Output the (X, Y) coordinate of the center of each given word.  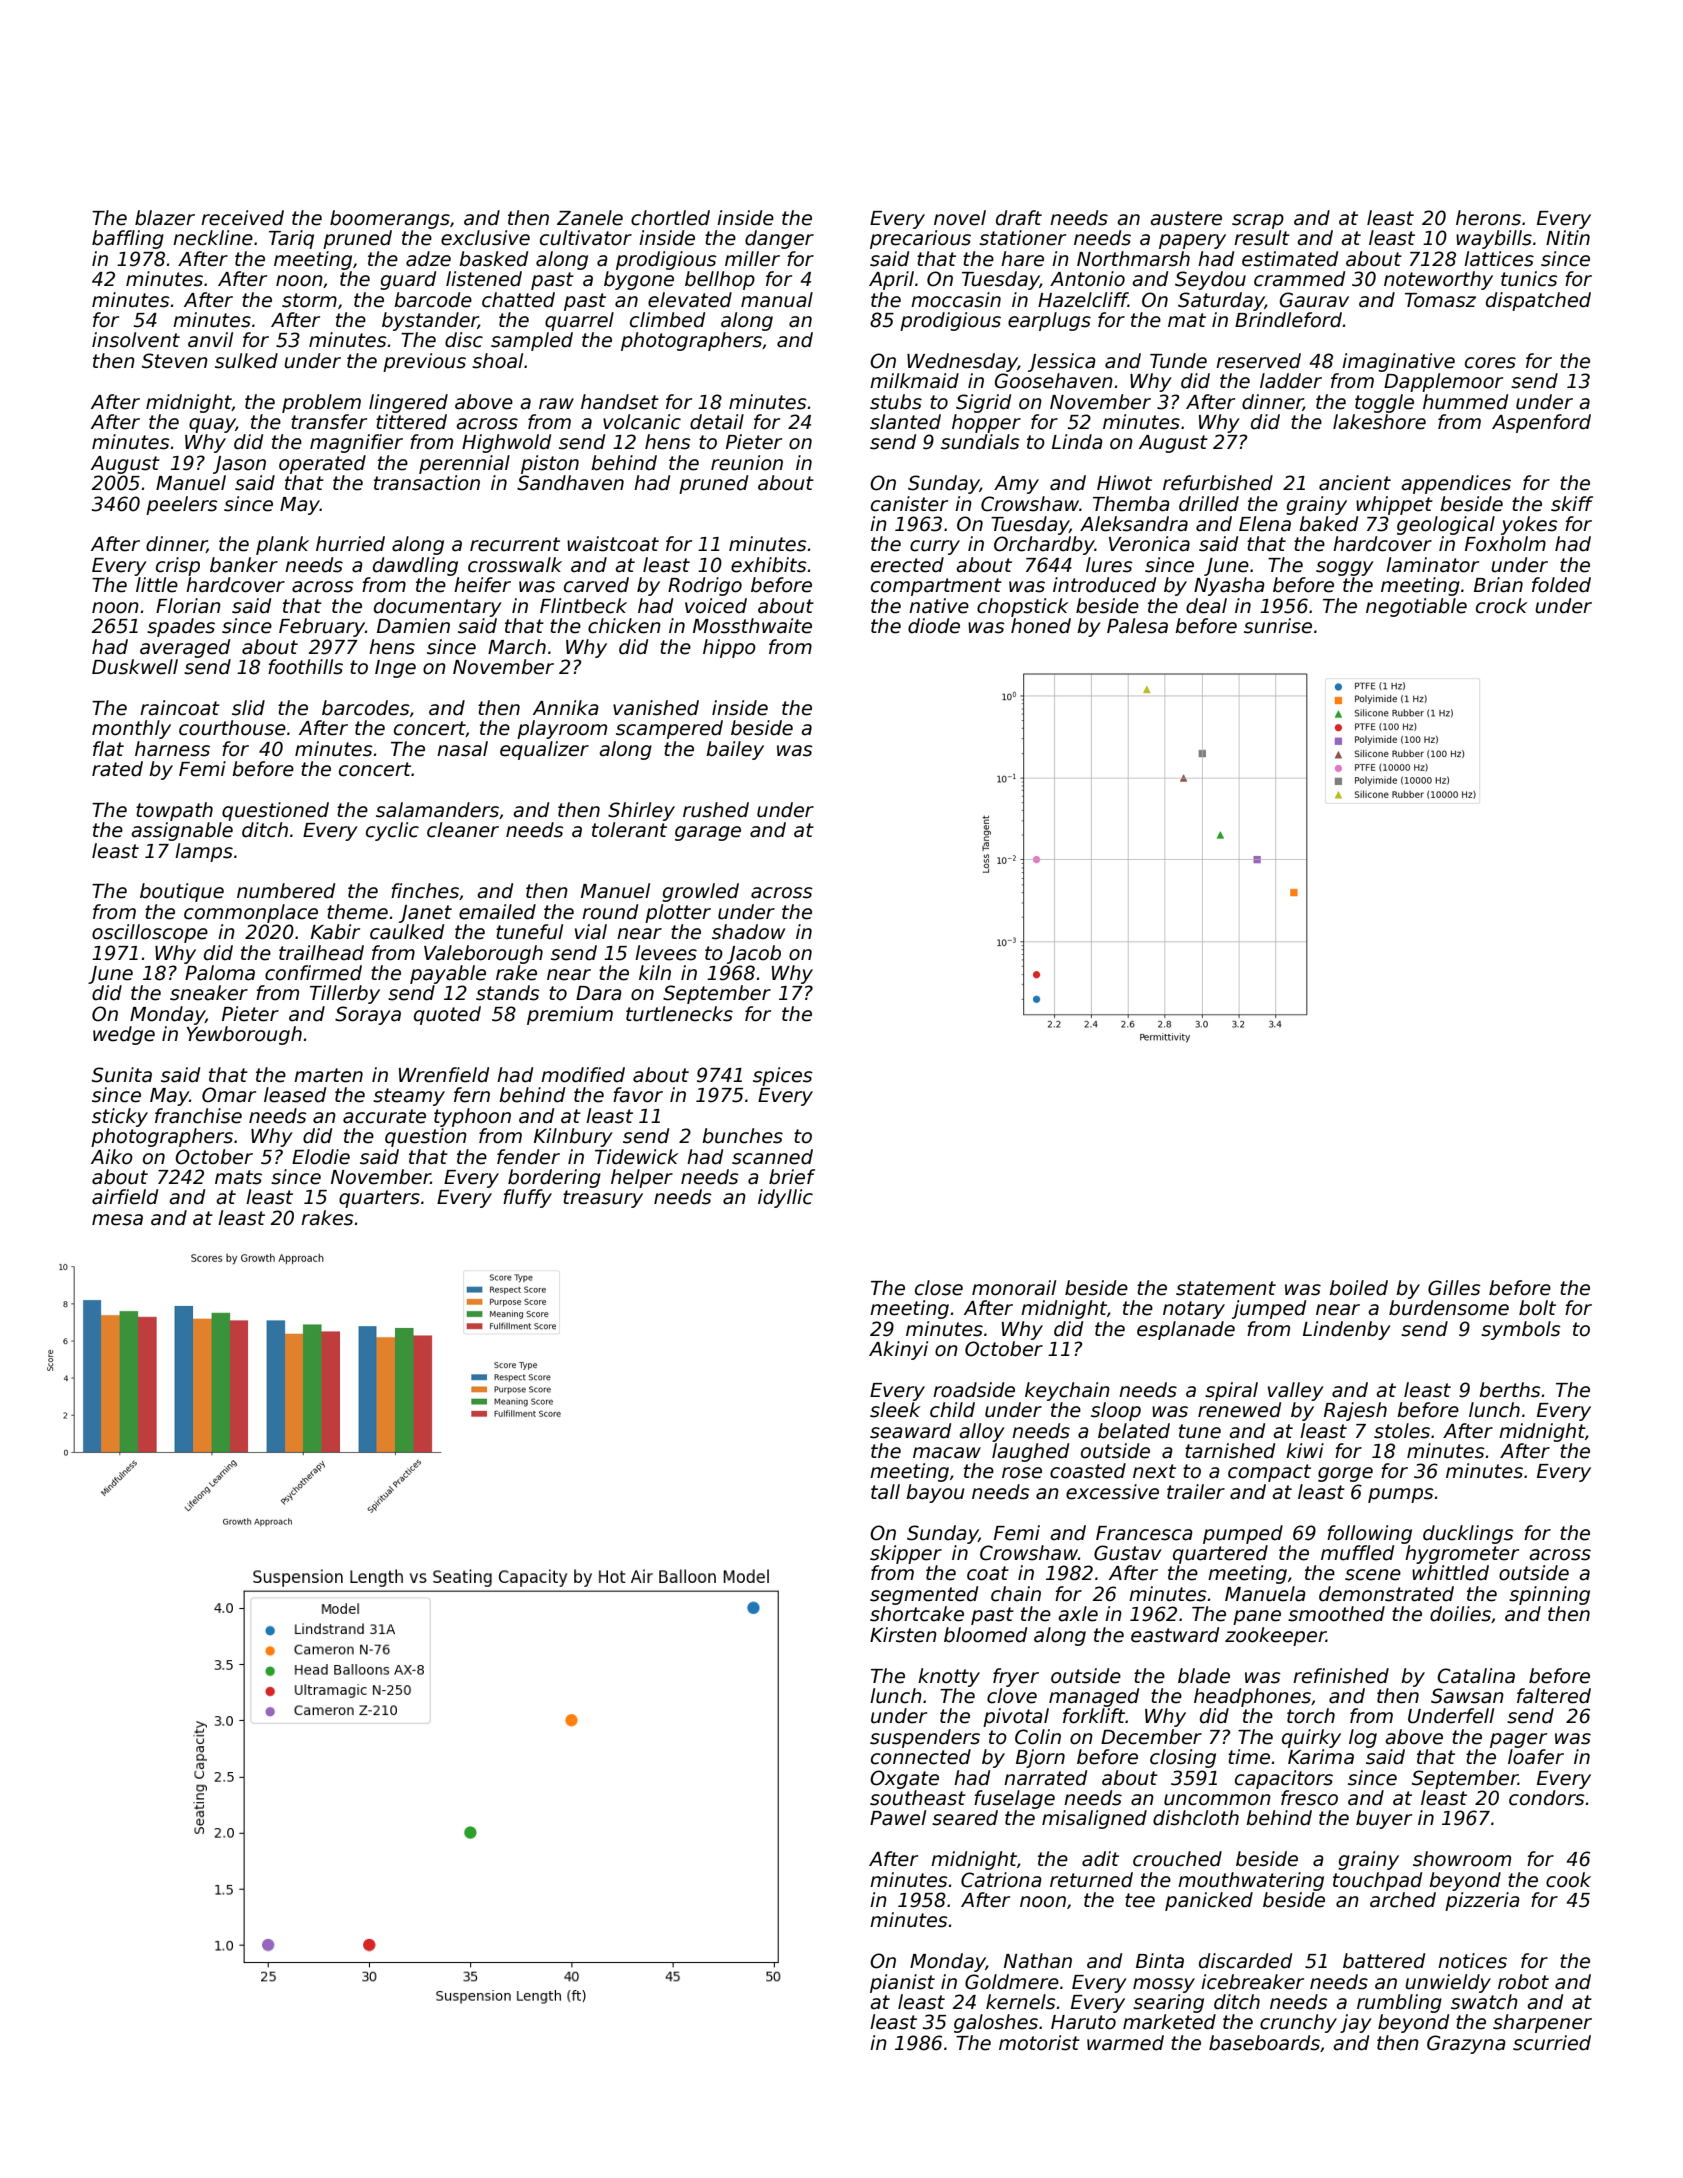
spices (783, 1076)
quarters (379, 1199)
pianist (902, 1983)
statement (1226, 1288)
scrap (1258, 221)
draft (1019, 218)
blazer (165, 218)
